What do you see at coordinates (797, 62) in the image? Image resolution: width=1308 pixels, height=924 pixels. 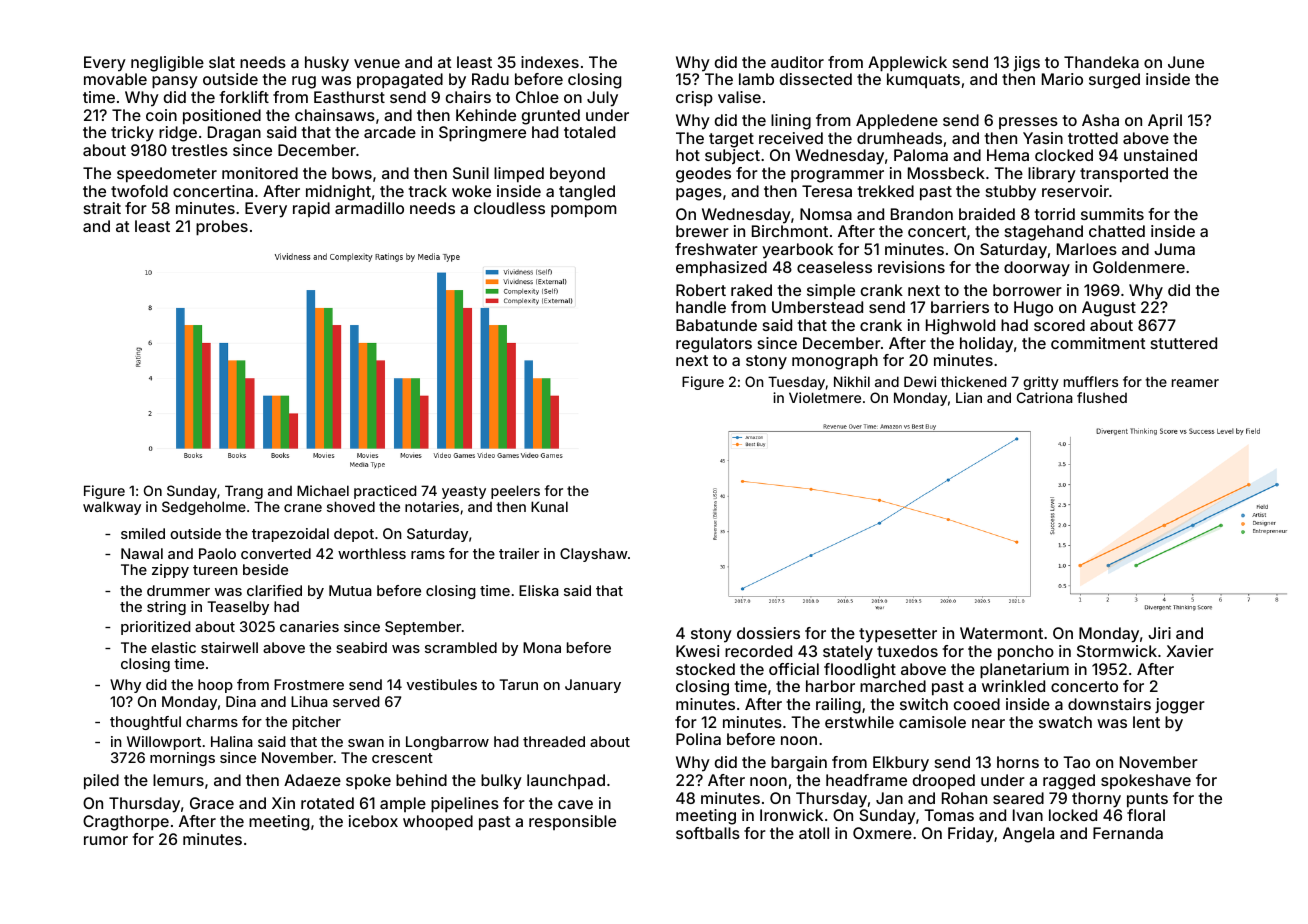 I see `auditor` at bounding box center [797, 62].
